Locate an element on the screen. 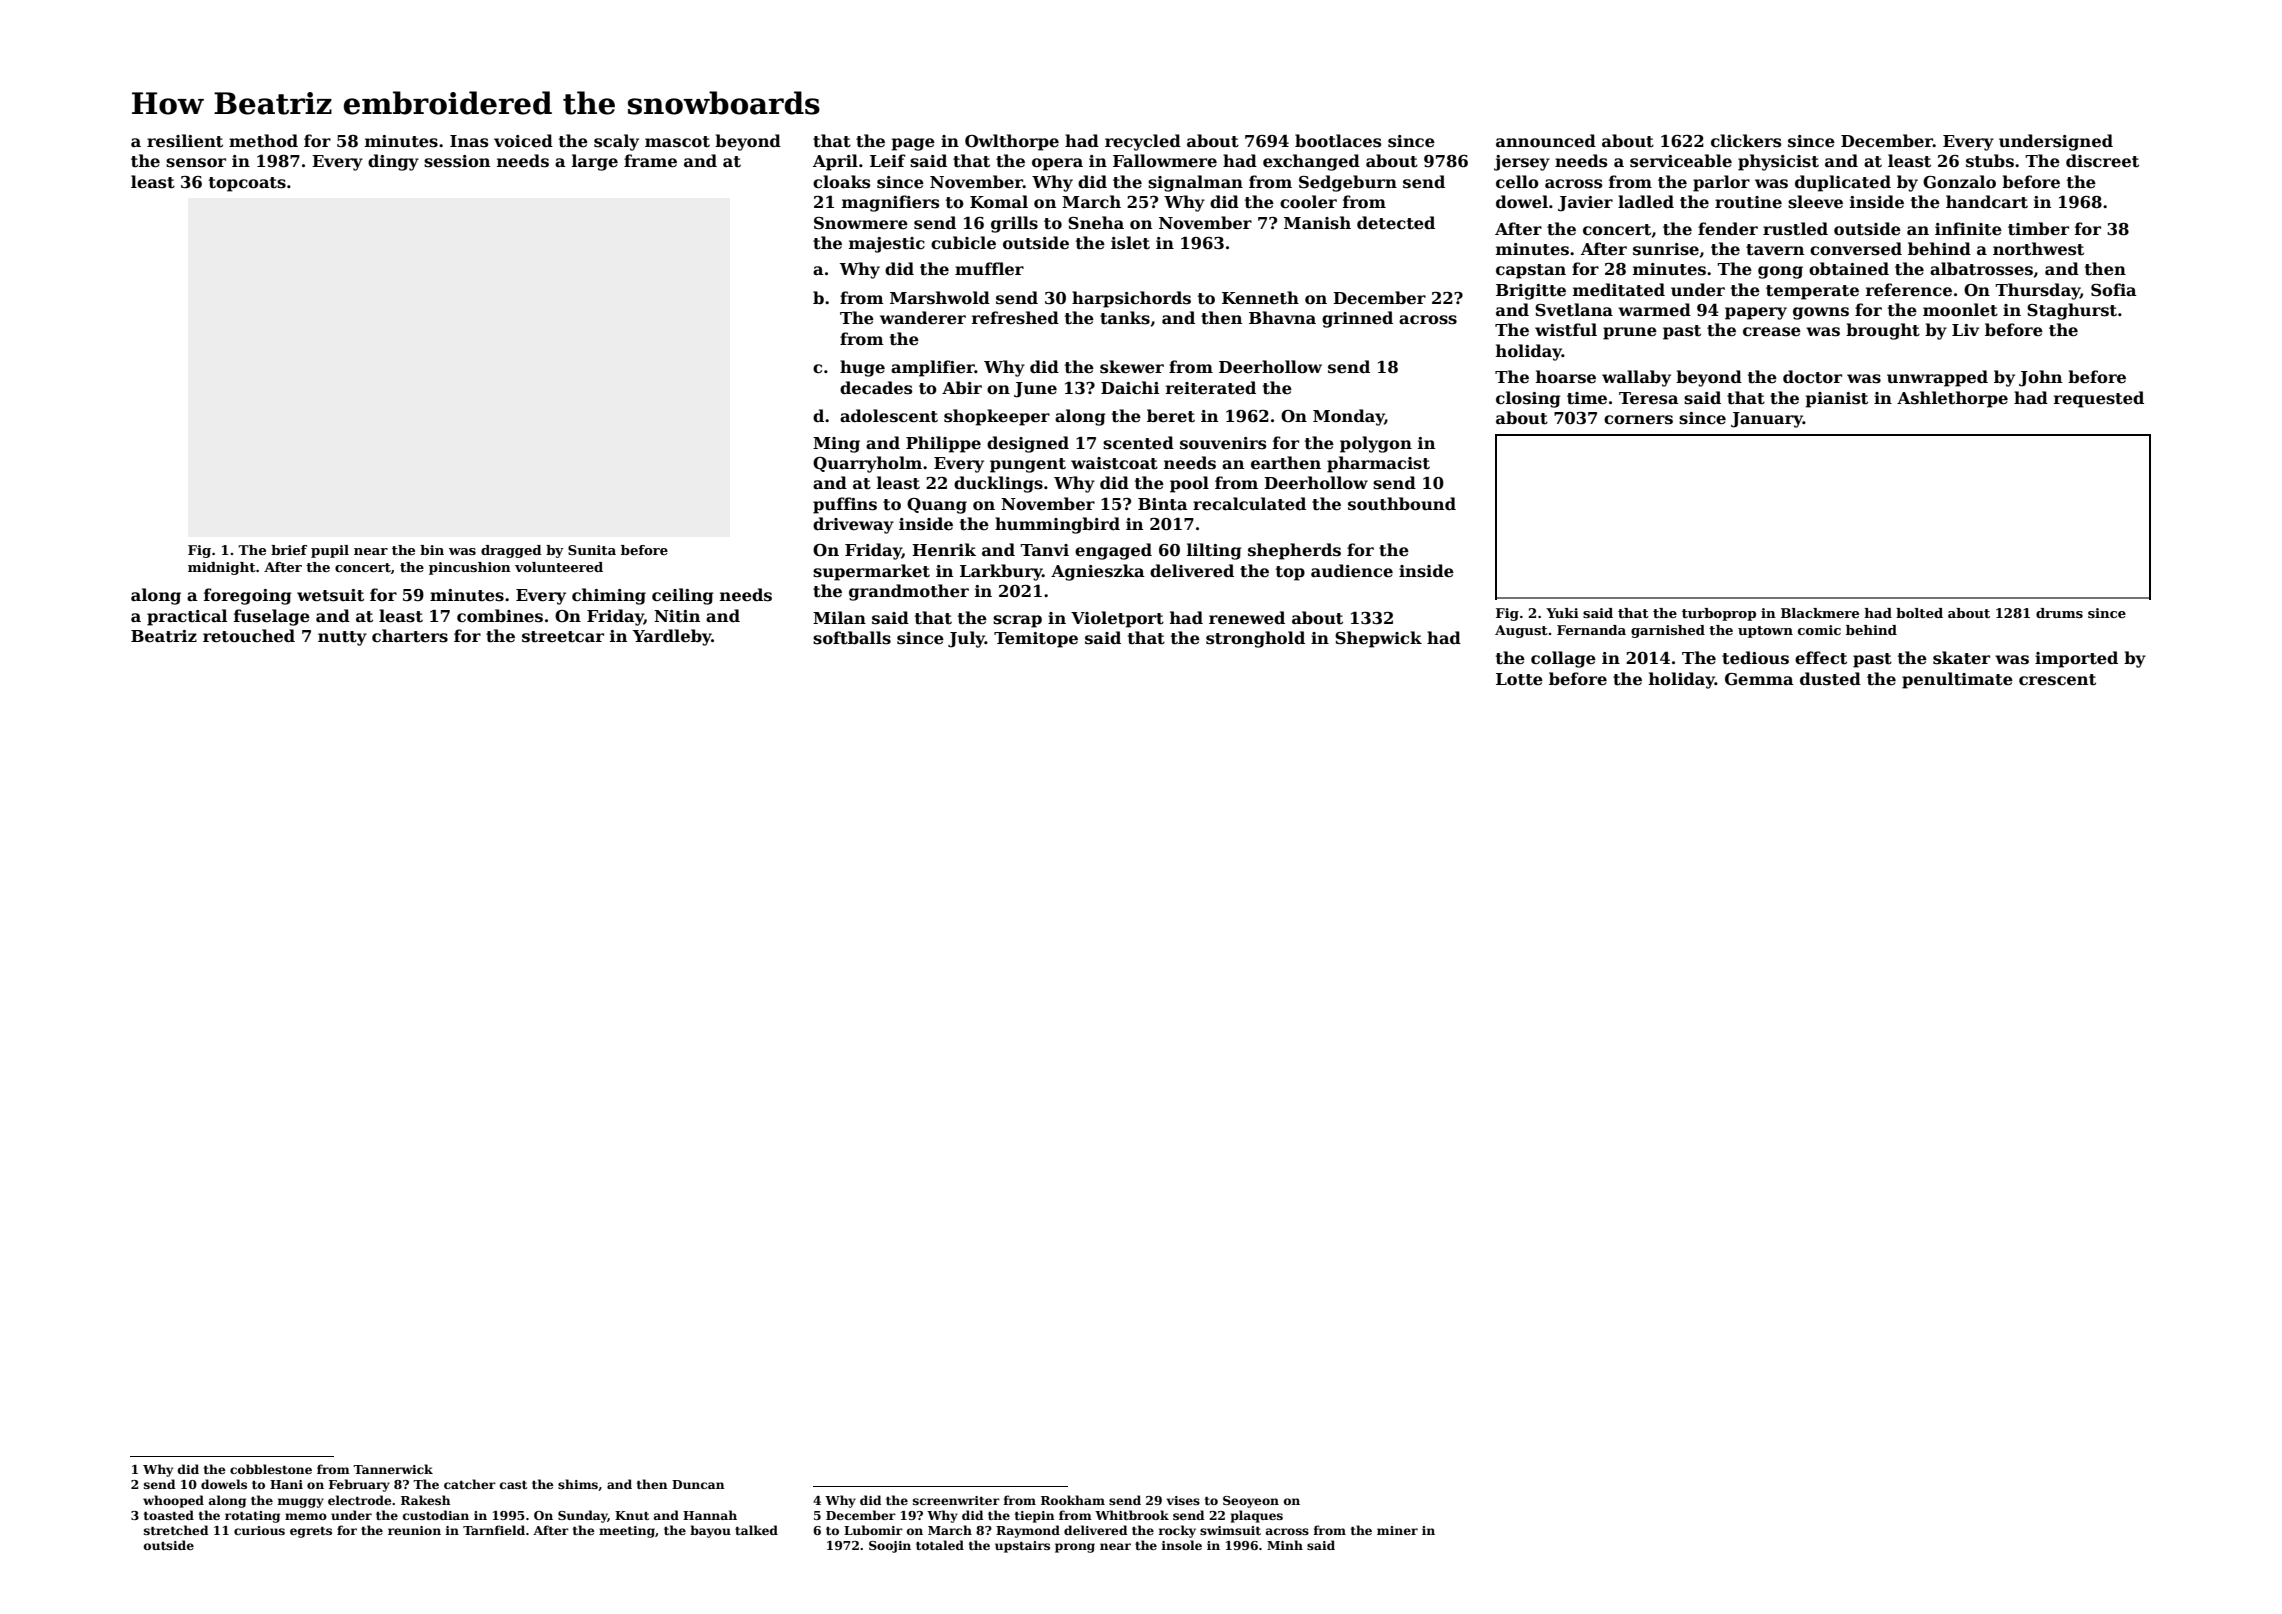 This screenshot has height=1614, width=2282. meeting is located at coordinates (627, 1532).
